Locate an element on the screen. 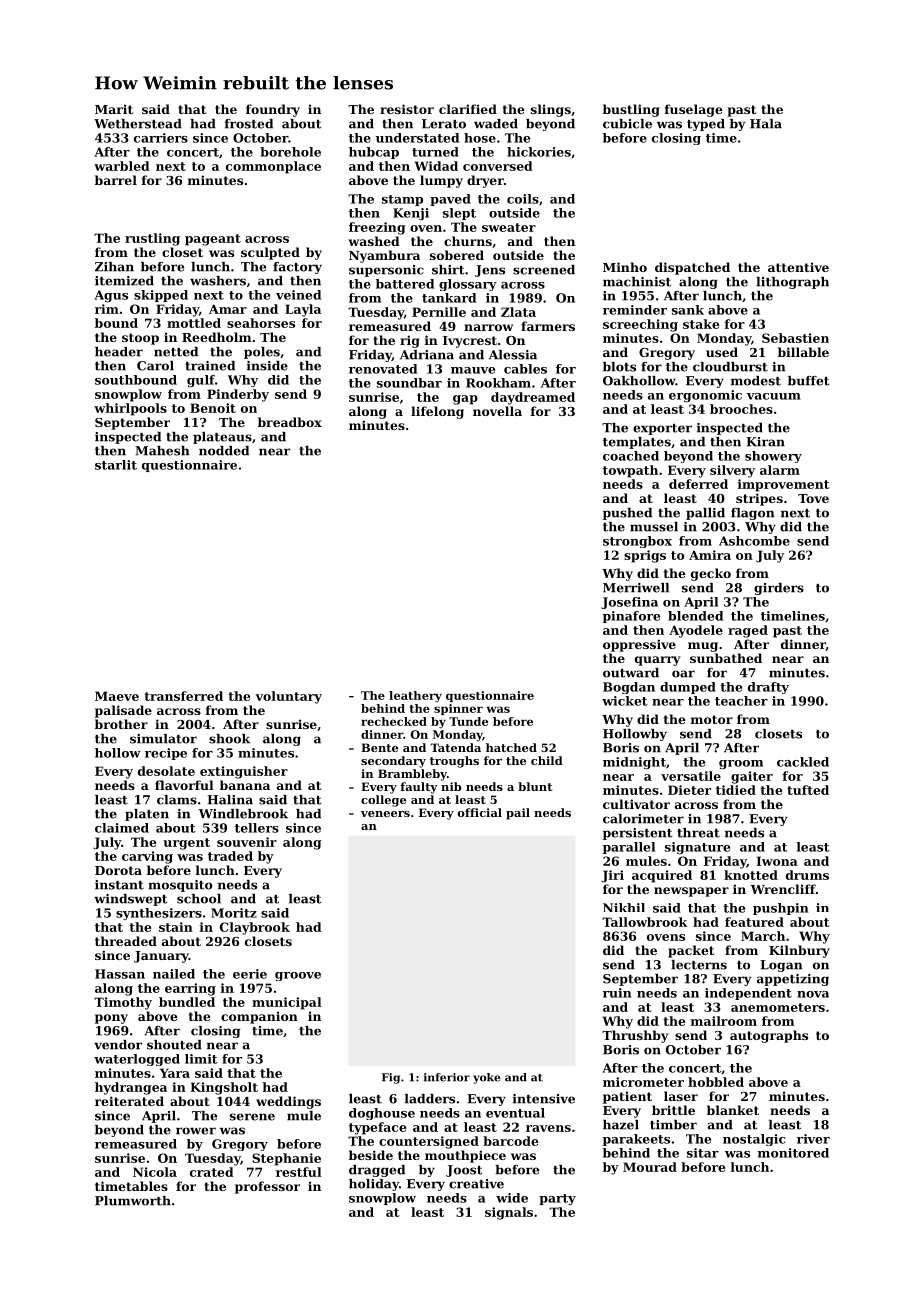 Image resolution: width=924 pixels, height=1308 pixels. Nikhil is located at coordinates (624, 907).
